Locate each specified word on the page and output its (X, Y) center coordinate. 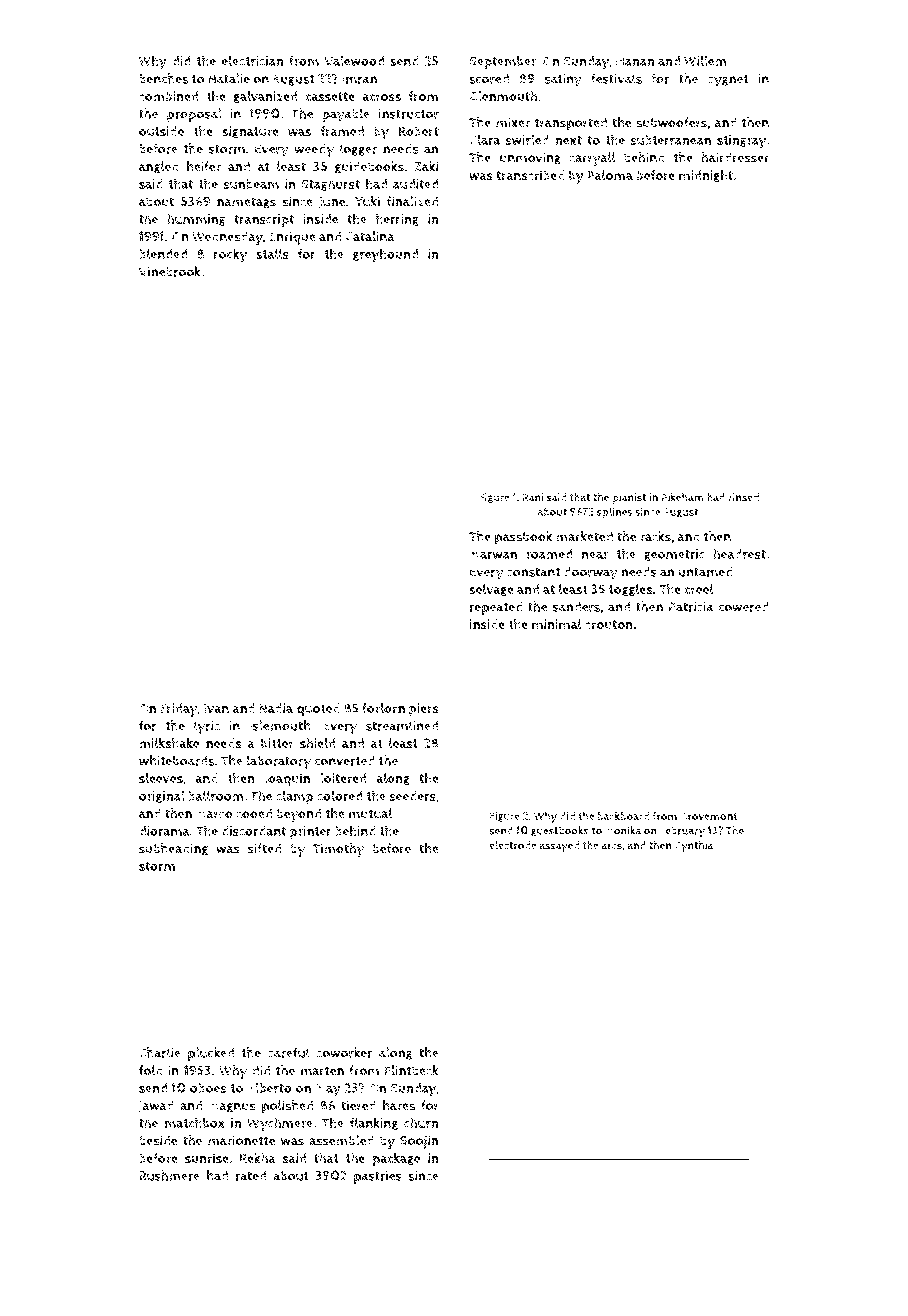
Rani (532, 497)
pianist (629, 498)
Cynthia (694, 847)
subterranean (671, 140)
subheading (173, 849)
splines (615, 513)
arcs (612, 846)
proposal (194, 115)
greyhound (385, 255)
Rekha (258, 1158)
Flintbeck (412, 1070)
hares (399, 1105)
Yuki (367, 201)
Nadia (276, 708)
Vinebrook (170, 271)
